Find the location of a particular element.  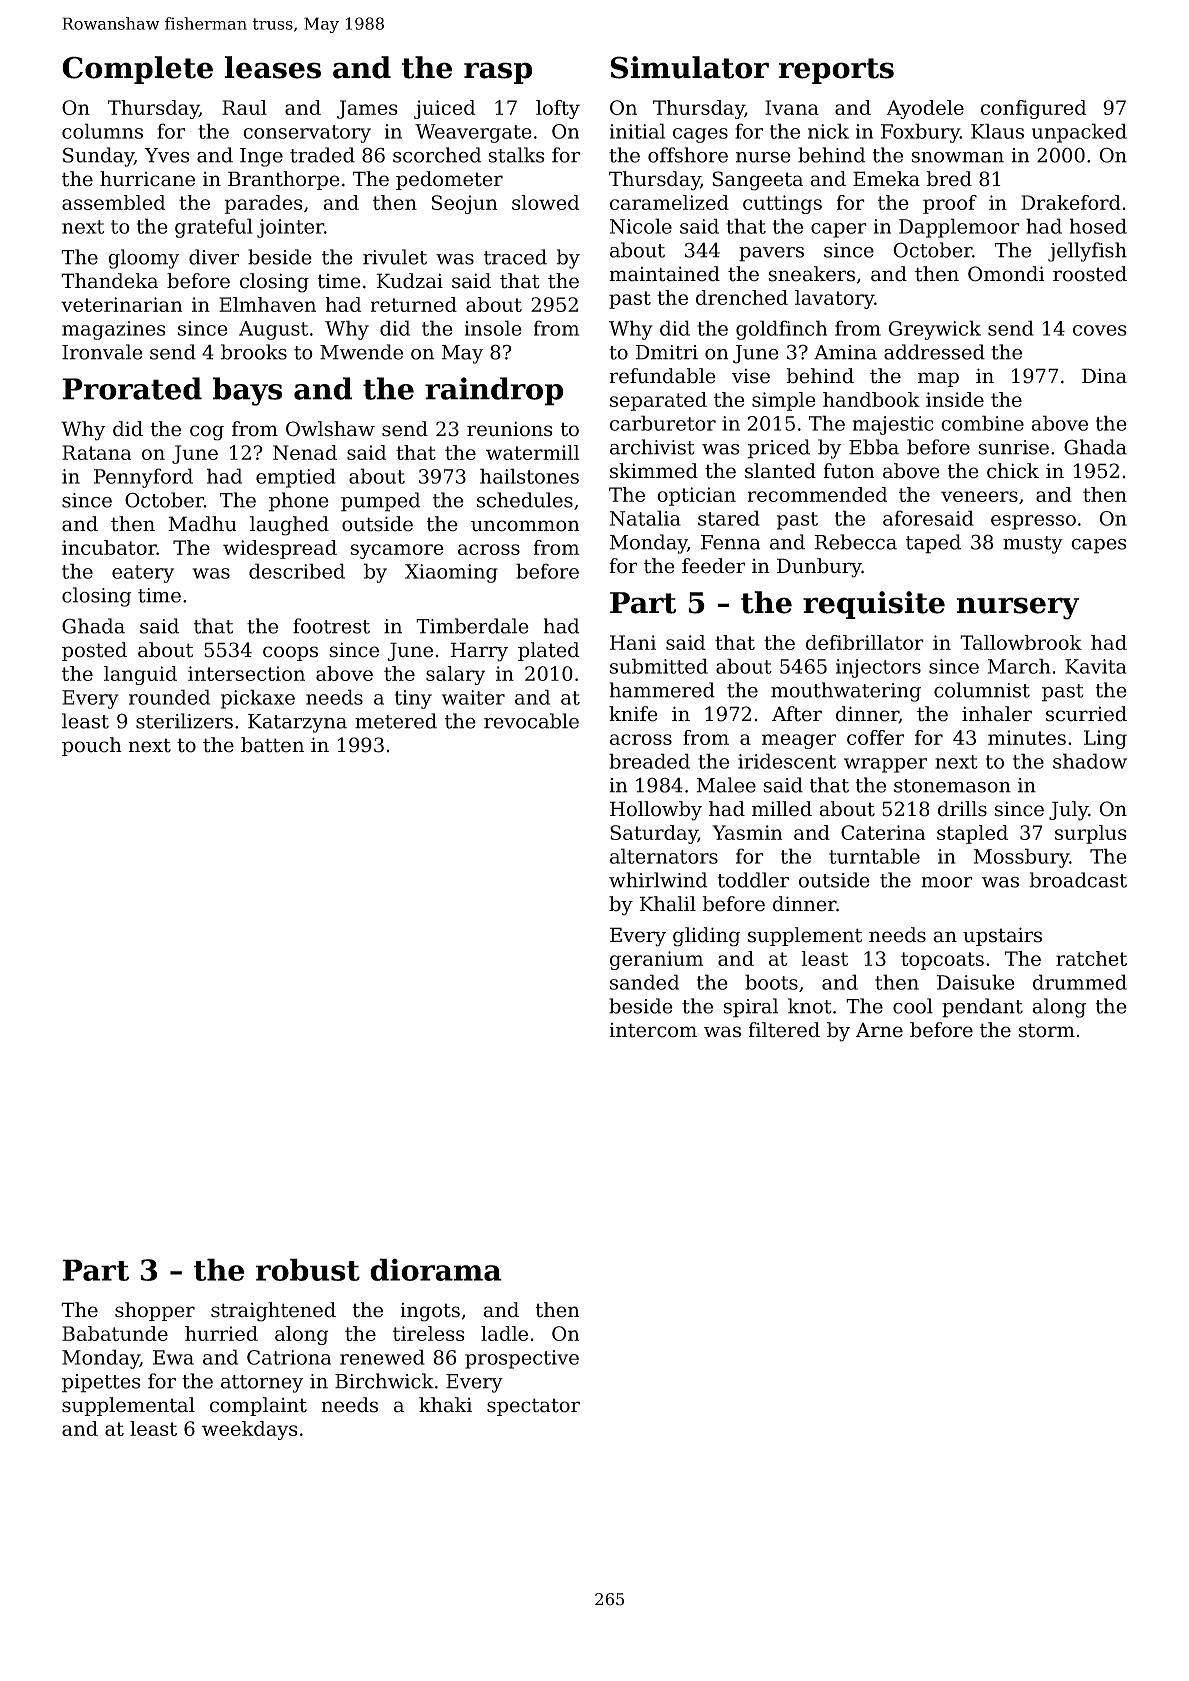

Elmhaven is located at coordinates (267, 304).
